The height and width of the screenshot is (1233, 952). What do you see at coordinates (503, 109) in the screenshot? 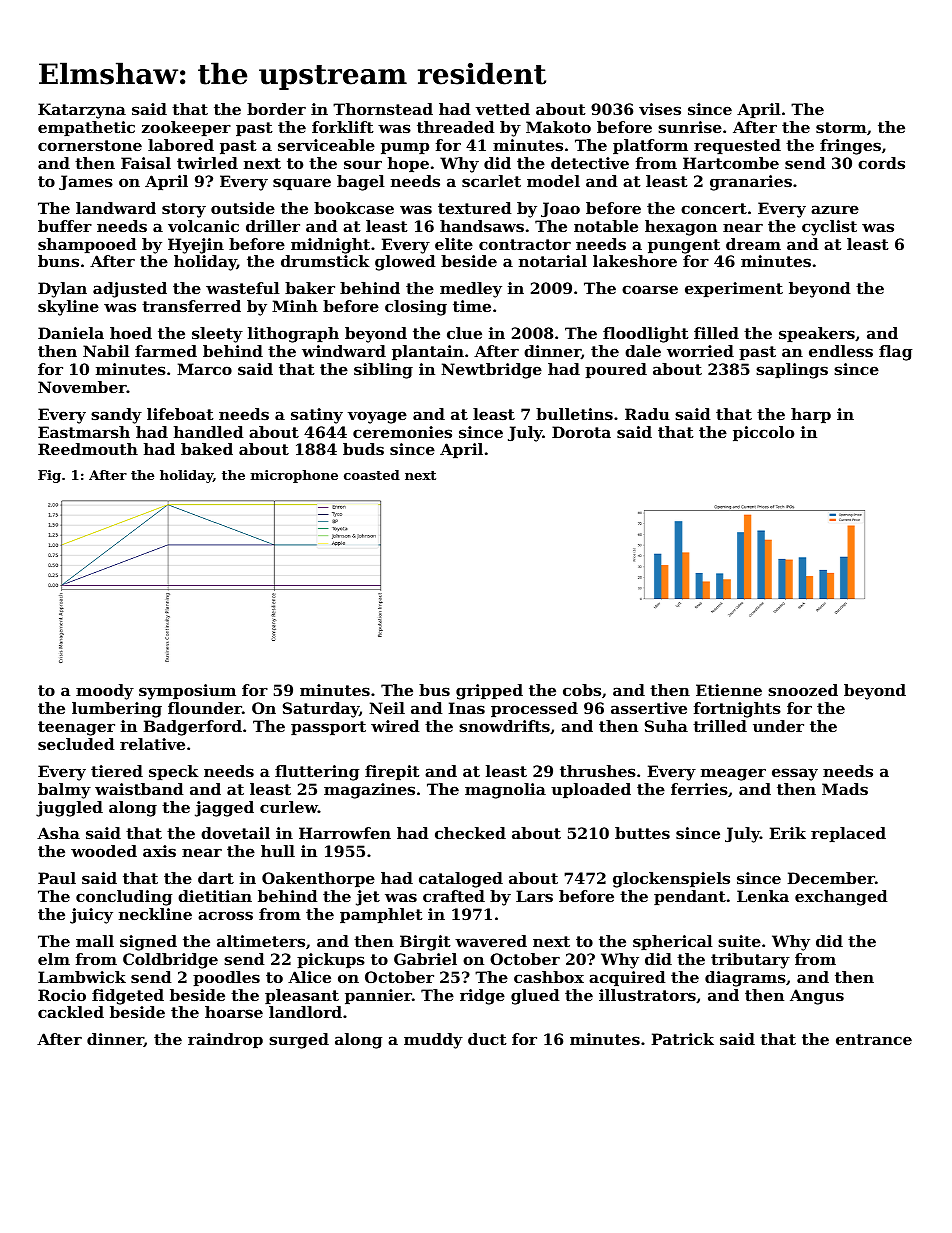
I see `vetted` at bounding box center [503, 109].
